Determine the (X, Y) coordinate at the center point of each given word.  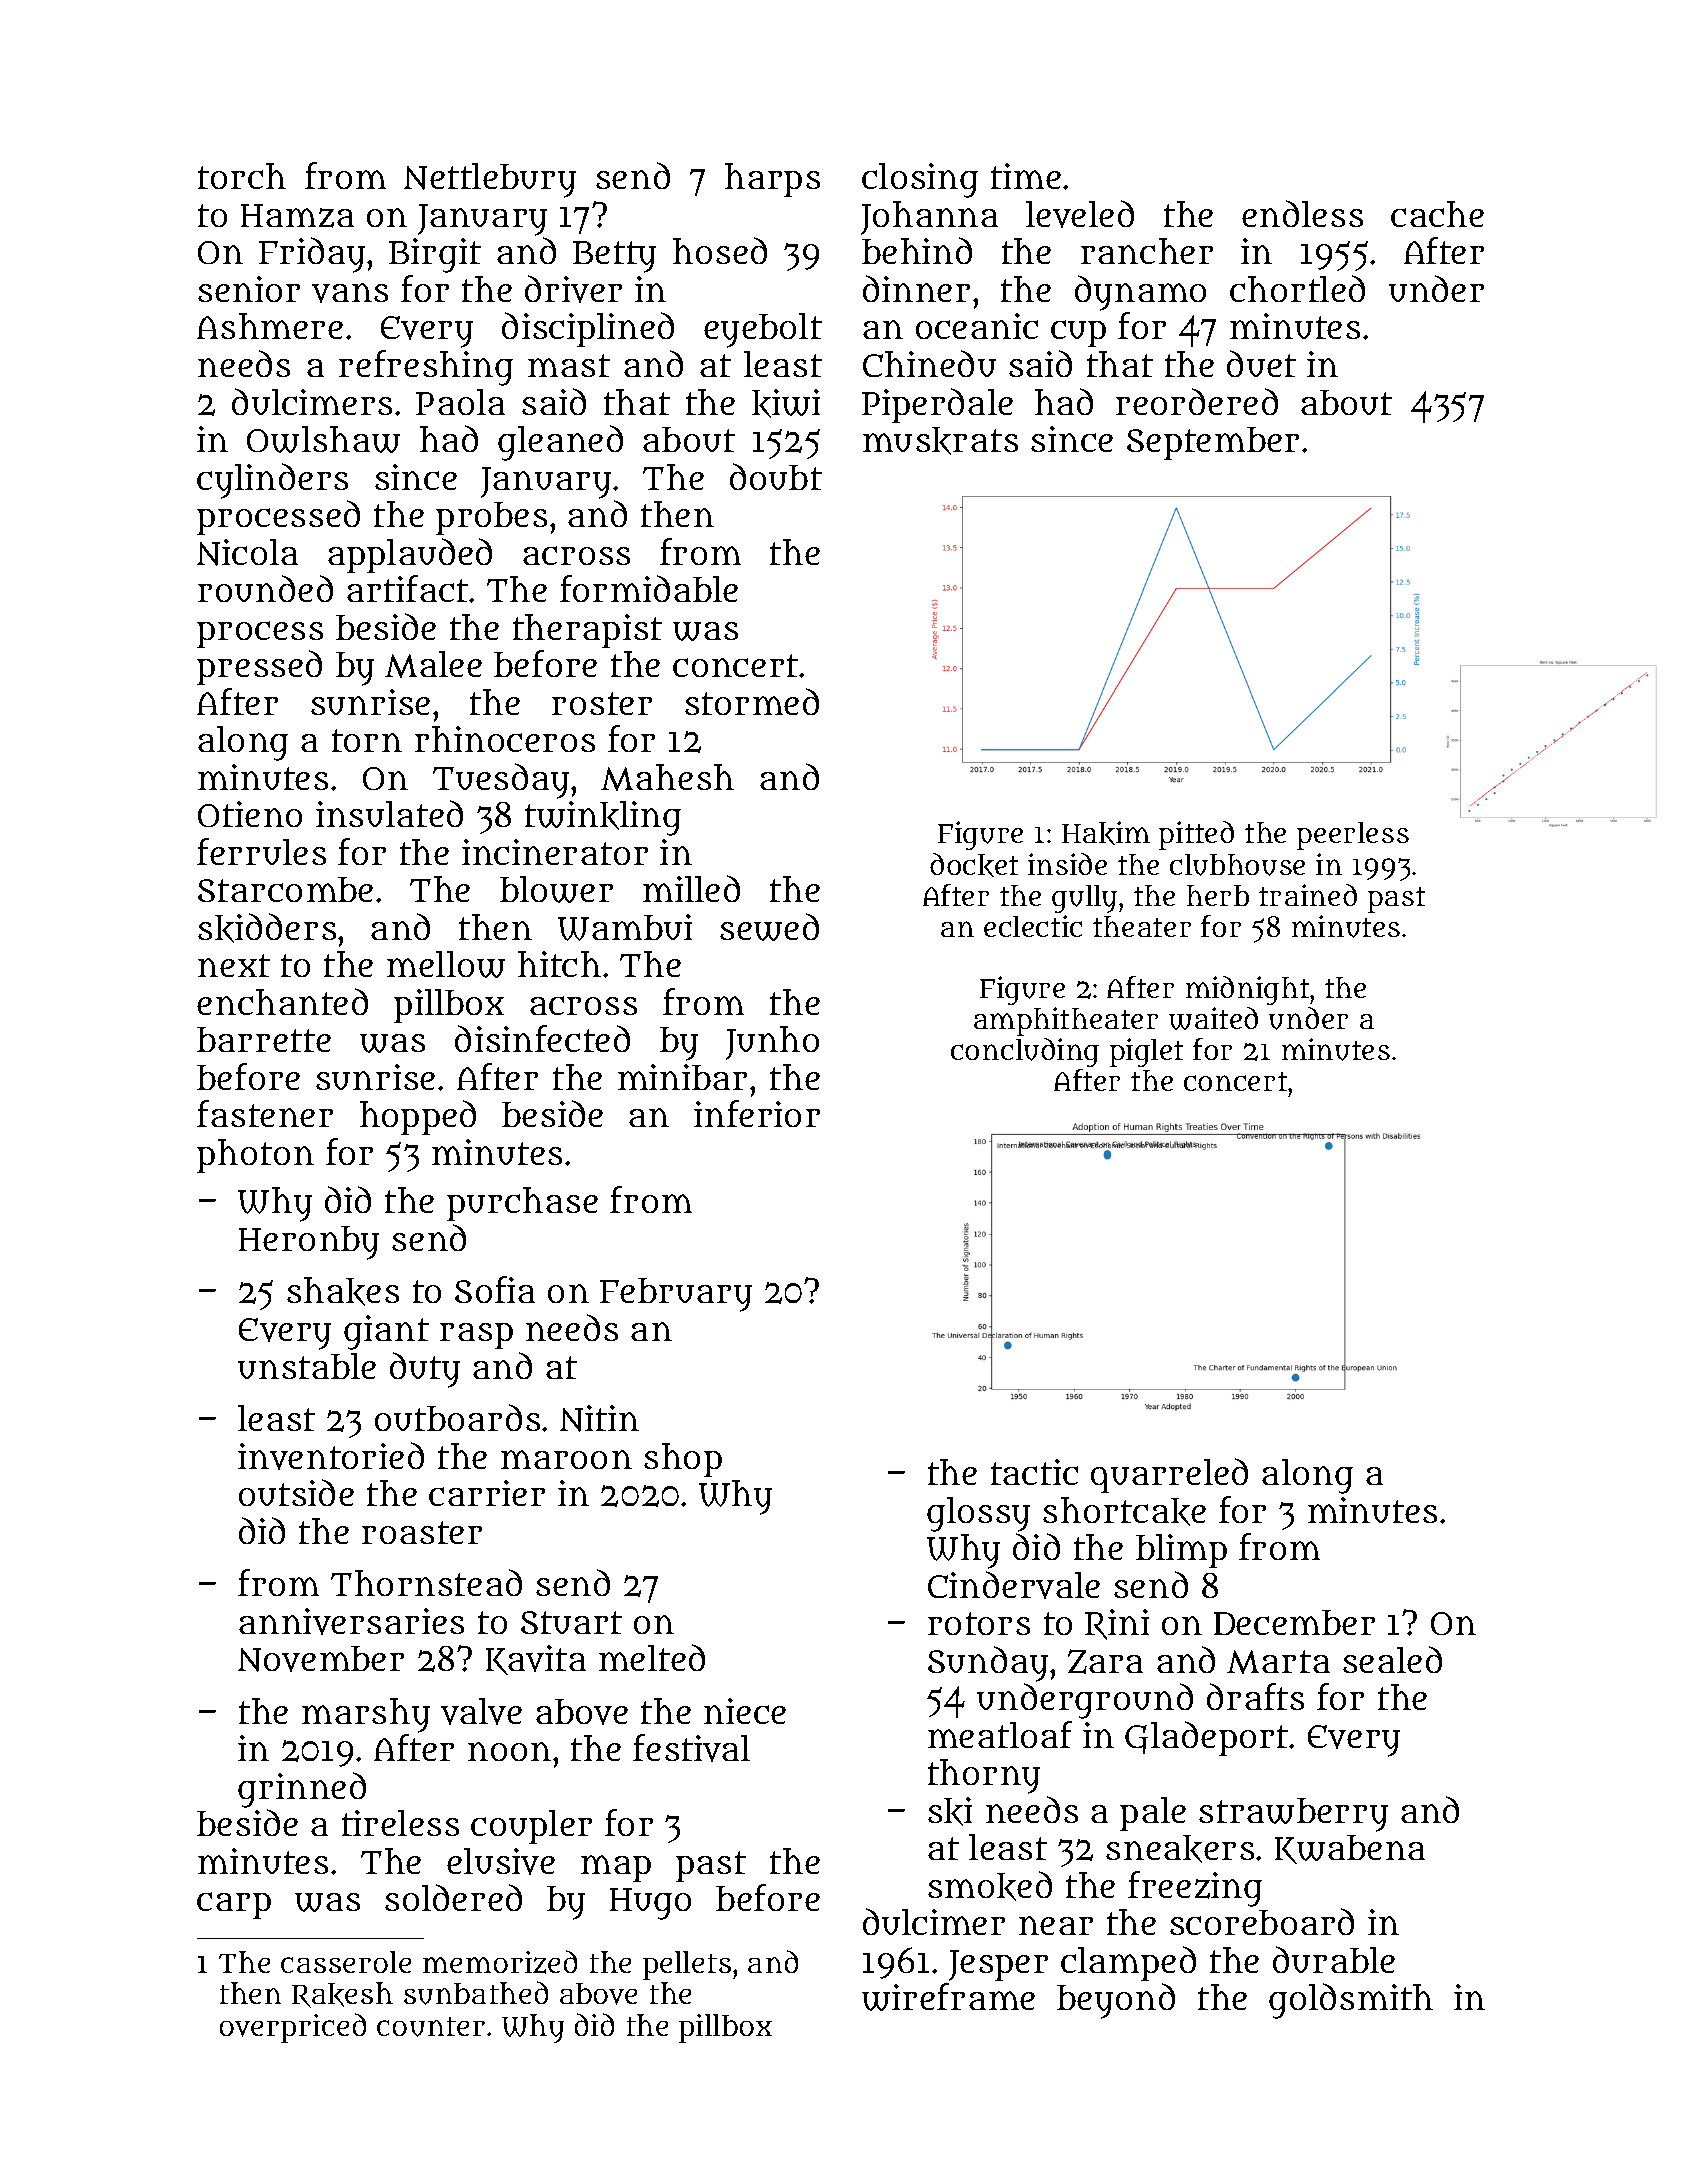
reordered (1197, 401)
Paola (460, 402)
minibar (682, 1077)
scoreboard (1262, 1921)
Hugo (650, 1904)
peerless (1353, 836)
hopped (418, 1117)
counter (431, 2027)
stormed (752, 701)
